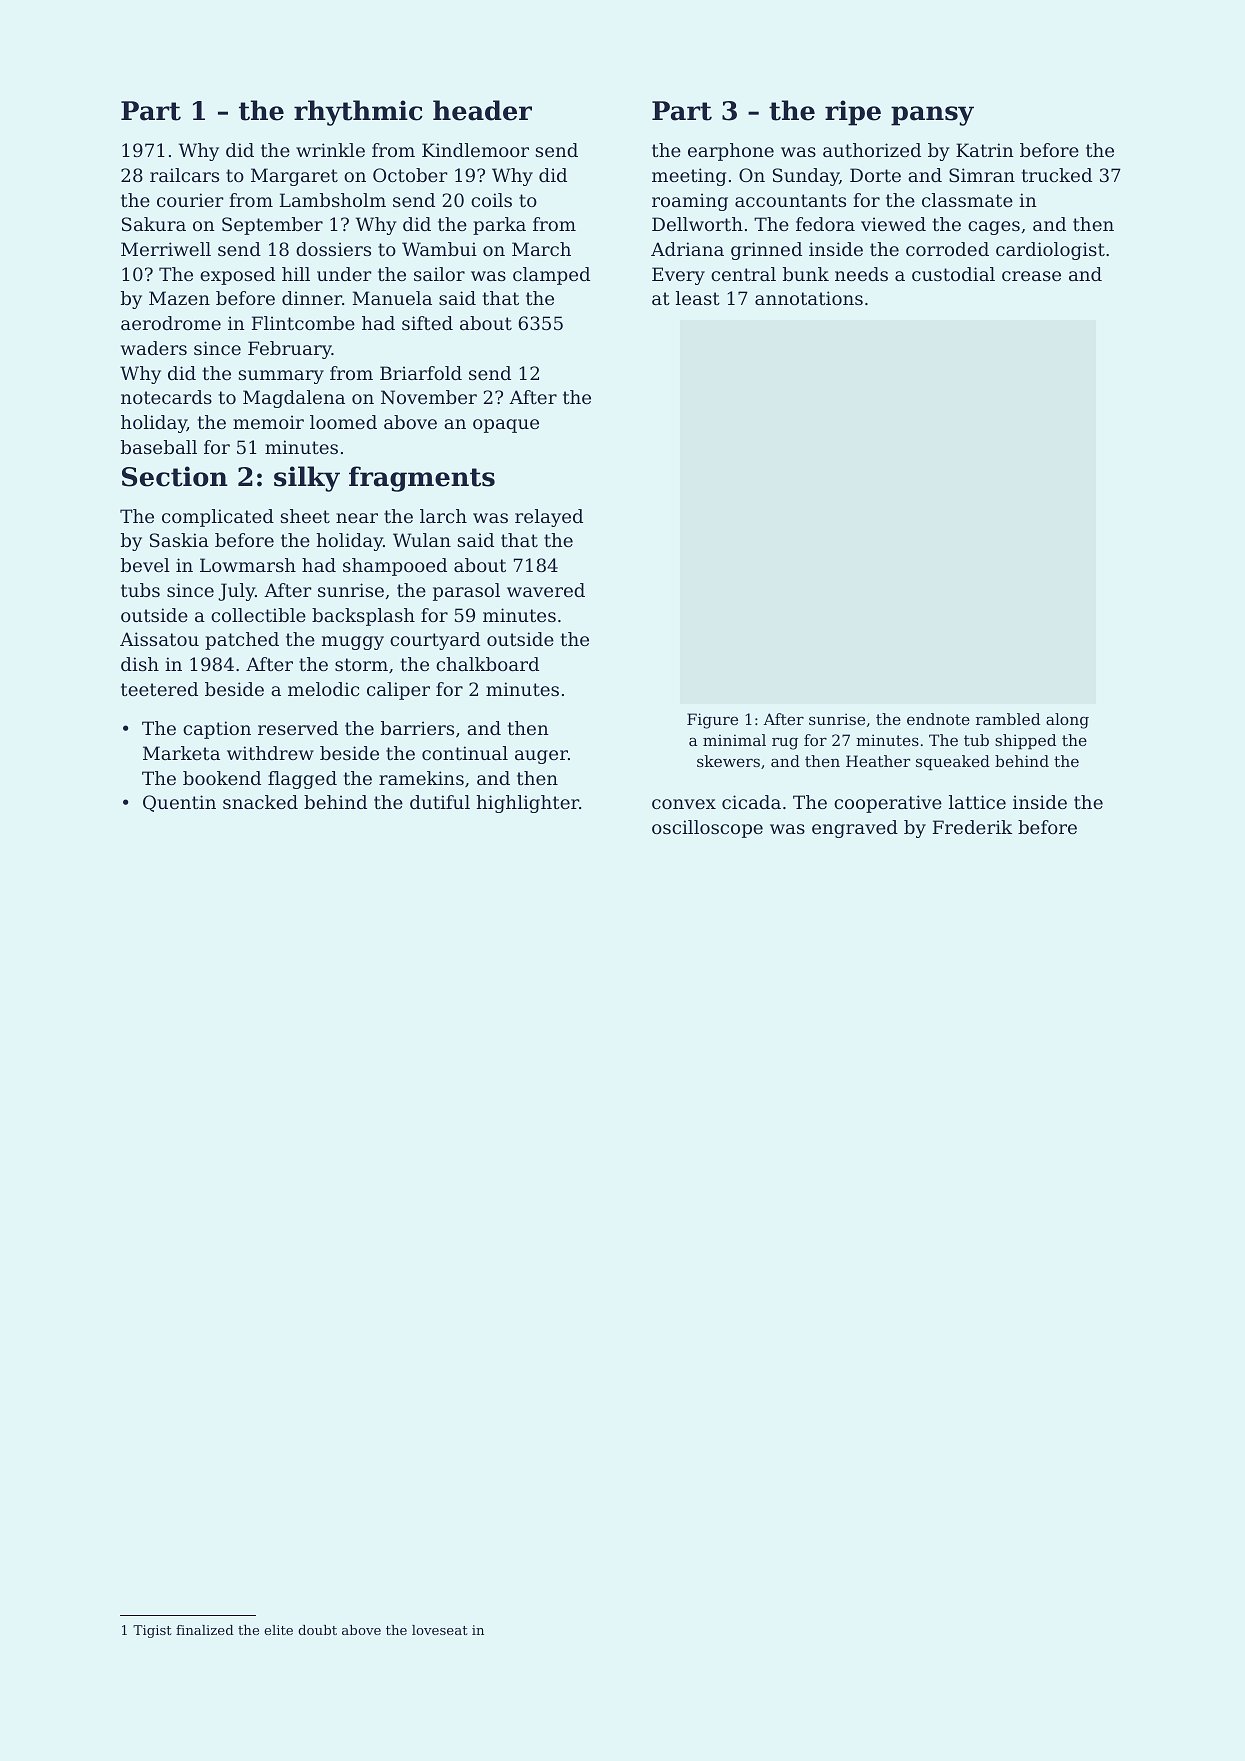 Image resolution: width=1245 pixels, height=1761 pixels. I want to click on engraved, so click(855, 829).
